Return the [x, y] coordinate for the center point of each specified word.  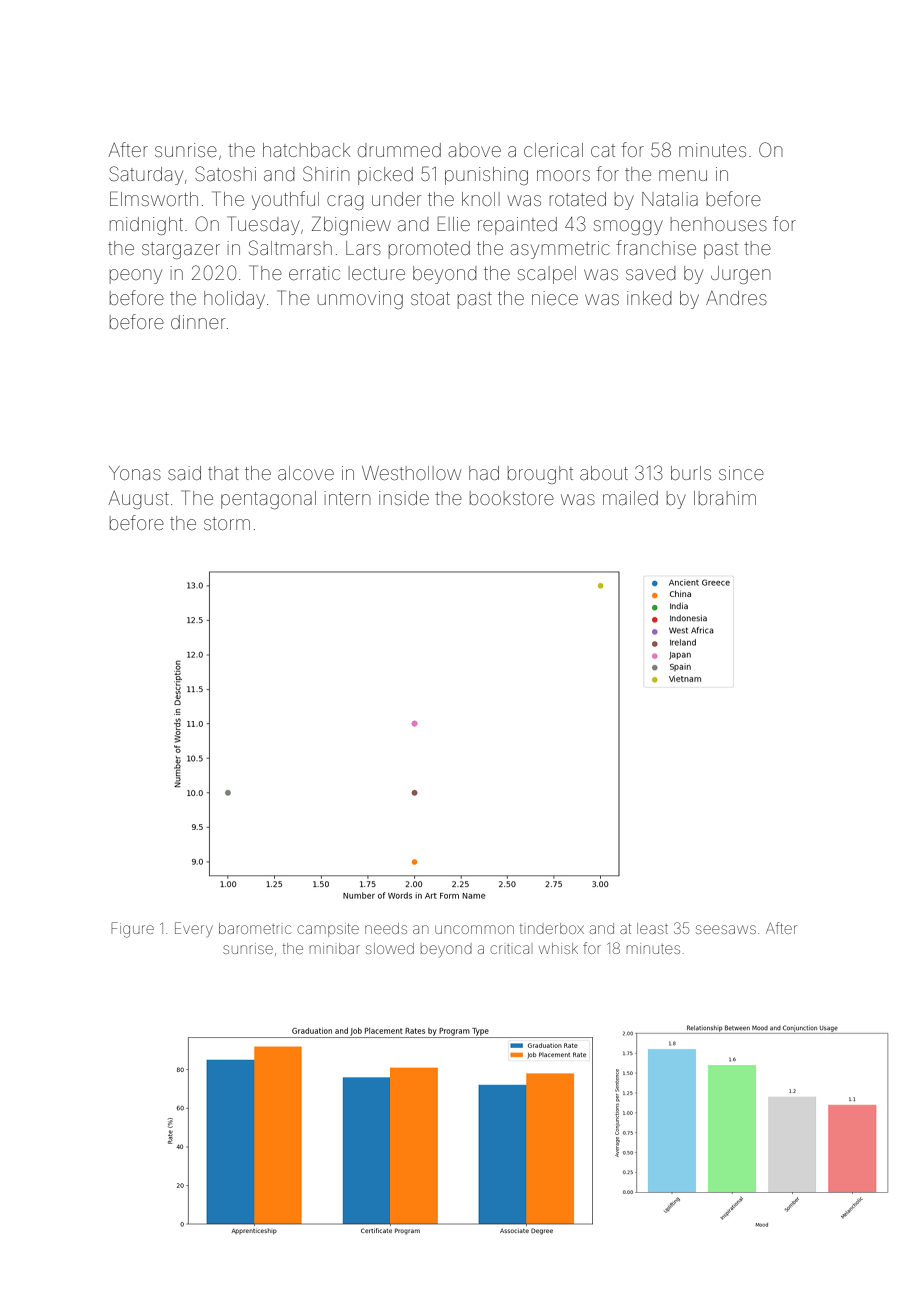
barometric [255, 928]
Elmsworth [154, 198]
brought [540, 475]
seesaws [726, 929]
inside [404, 498]
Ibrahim [725, 498]
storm [227, 523]
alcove [306, 473]
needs [386, 928]
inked [649, 298]
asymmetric [560, 250]
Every [194, 929]
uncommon [474, 929]
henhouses [719, 224]
